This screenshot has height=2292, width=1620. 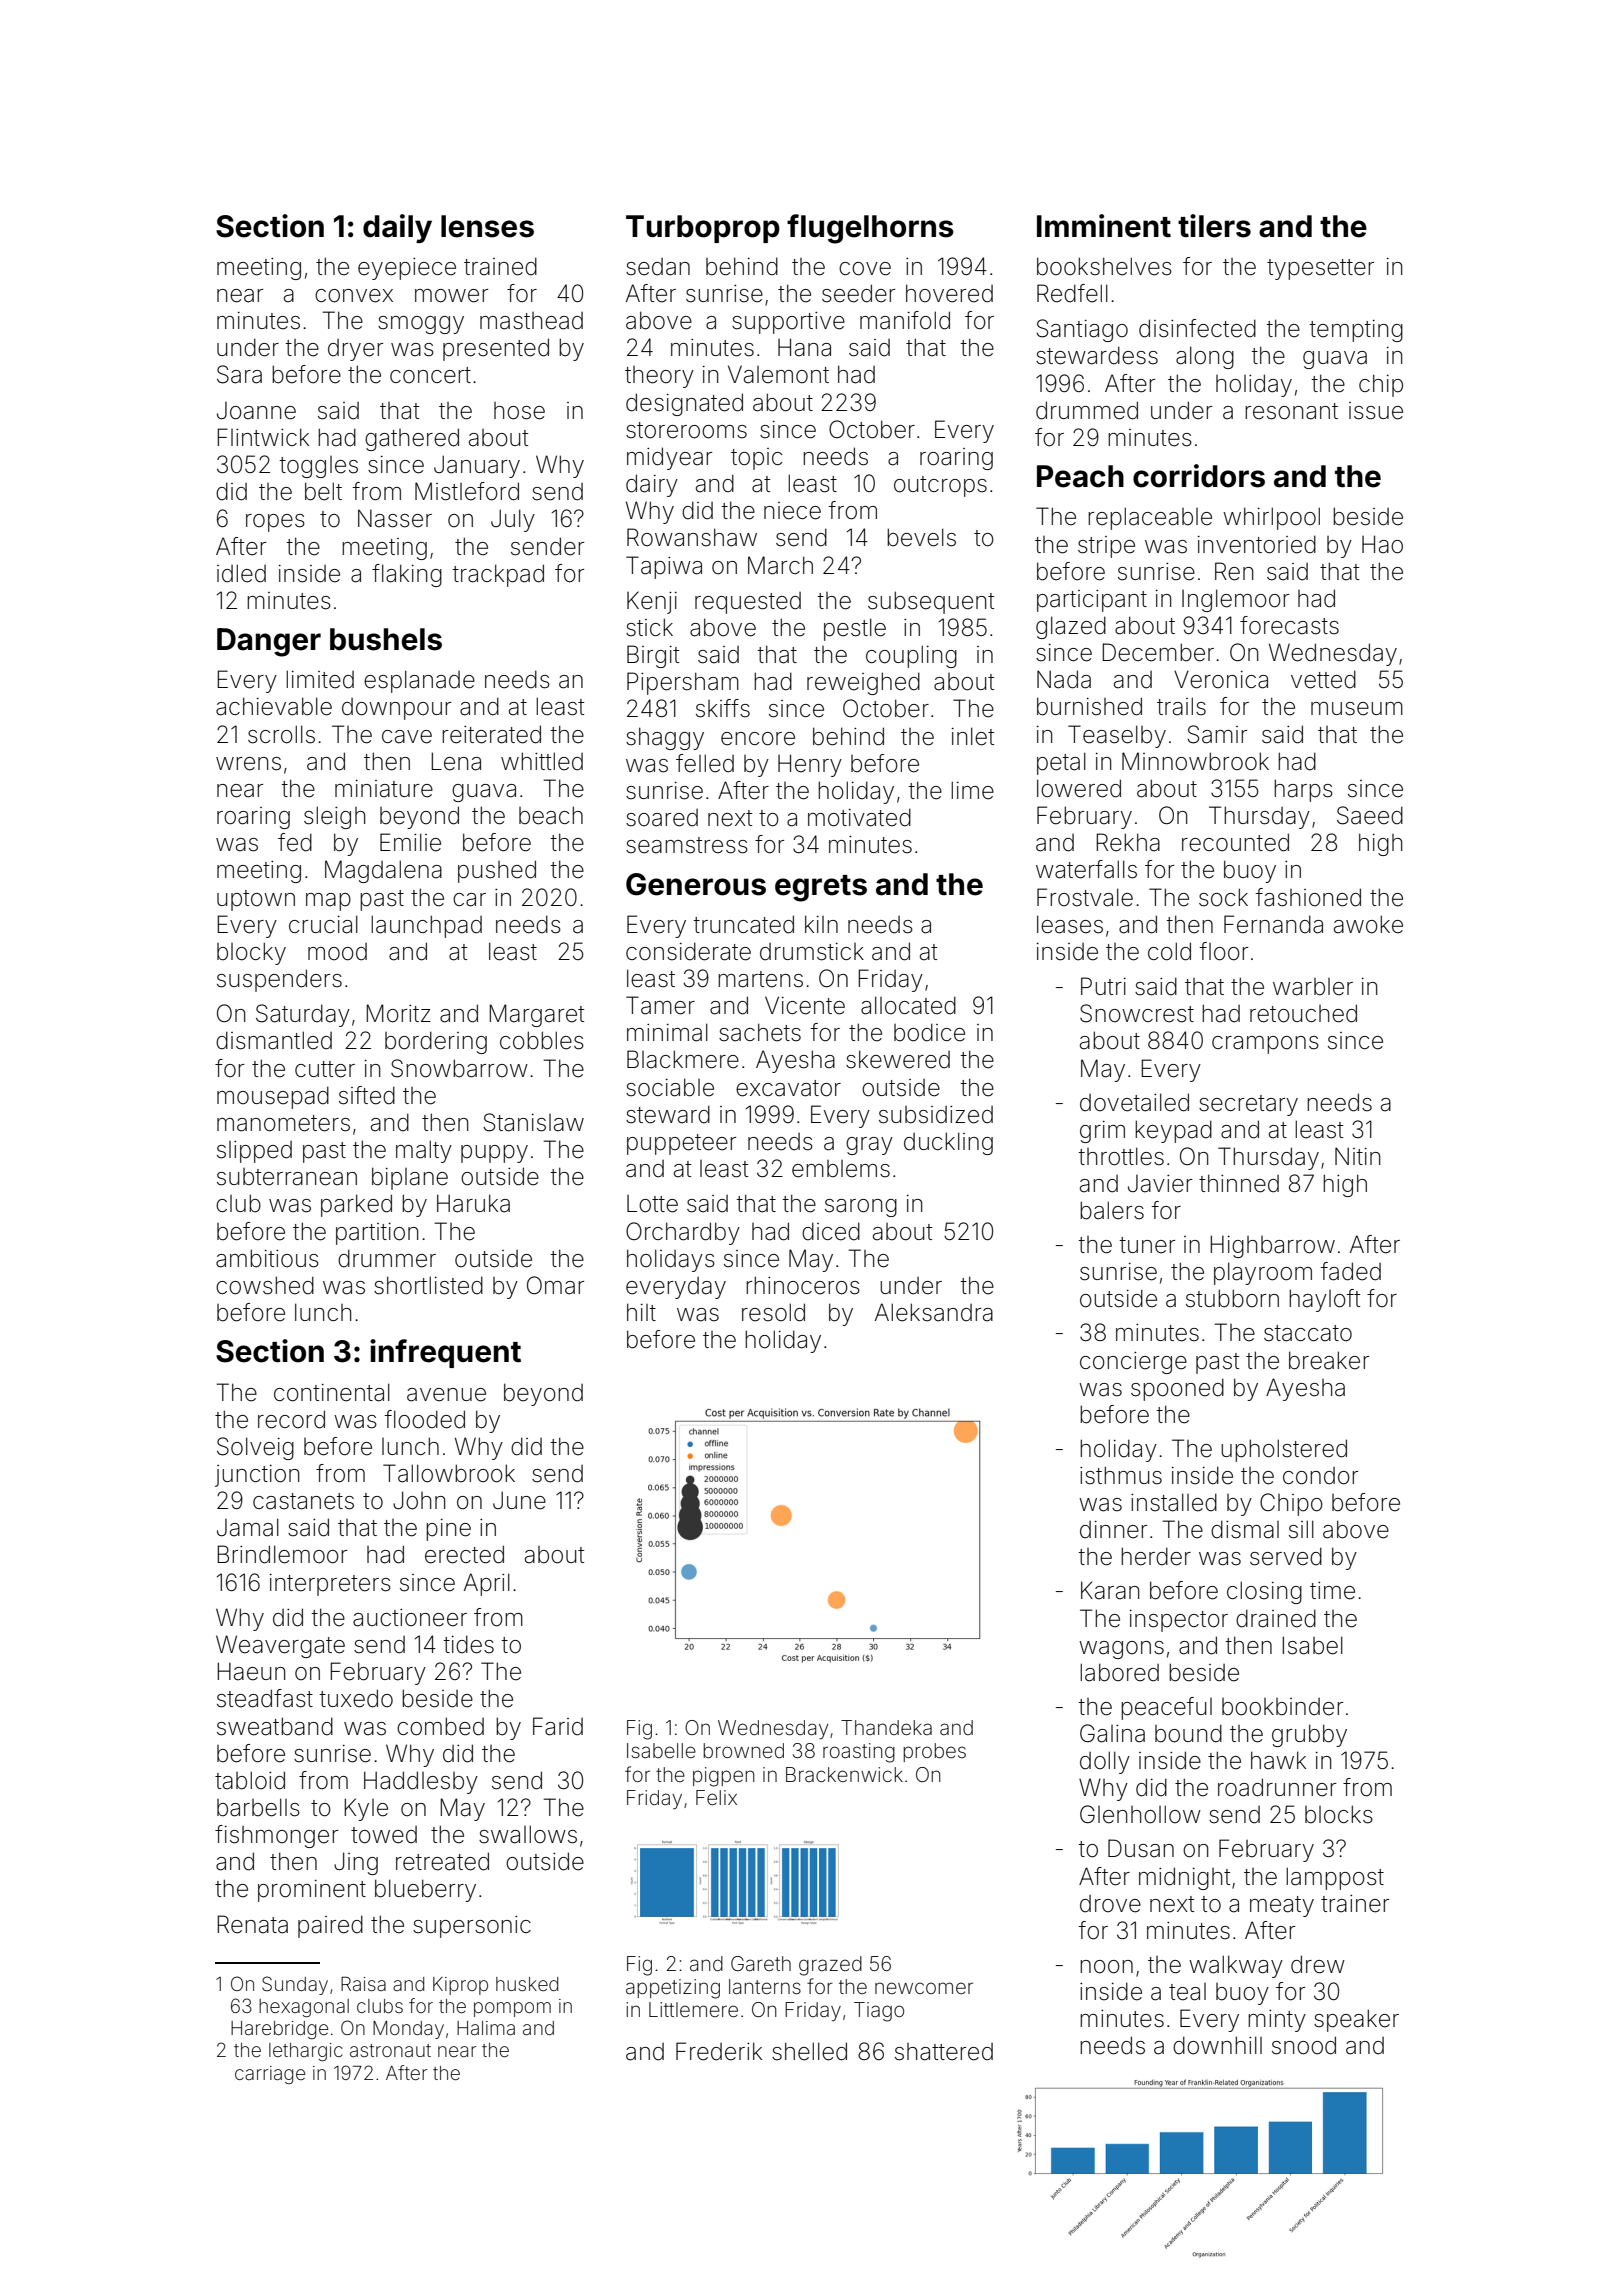 What do you see at coordinates (948, 1143) in the screenshot?
I see `duckling` at bounding box center [948, 1143].
